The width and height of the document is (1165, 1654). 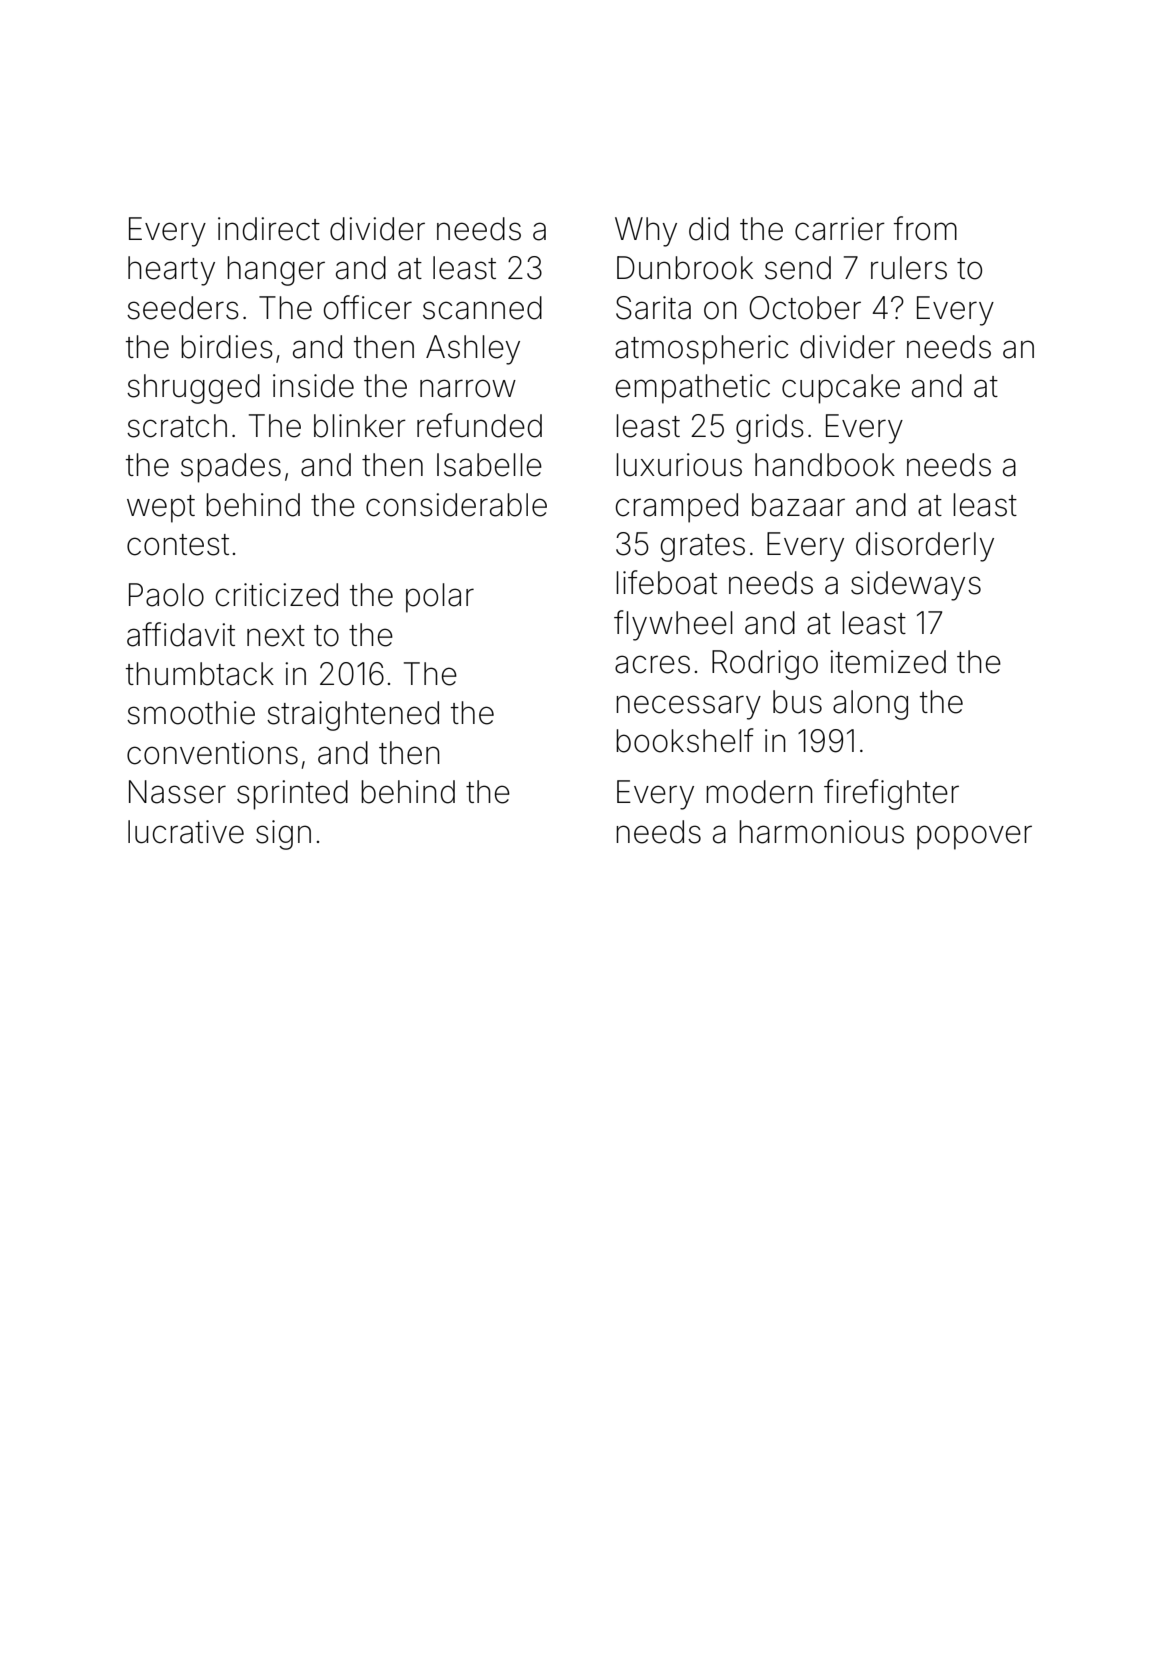 What do you see at coordinates (183, 308) in the document?
I see `seeders` at bounding box center [183, 308].
